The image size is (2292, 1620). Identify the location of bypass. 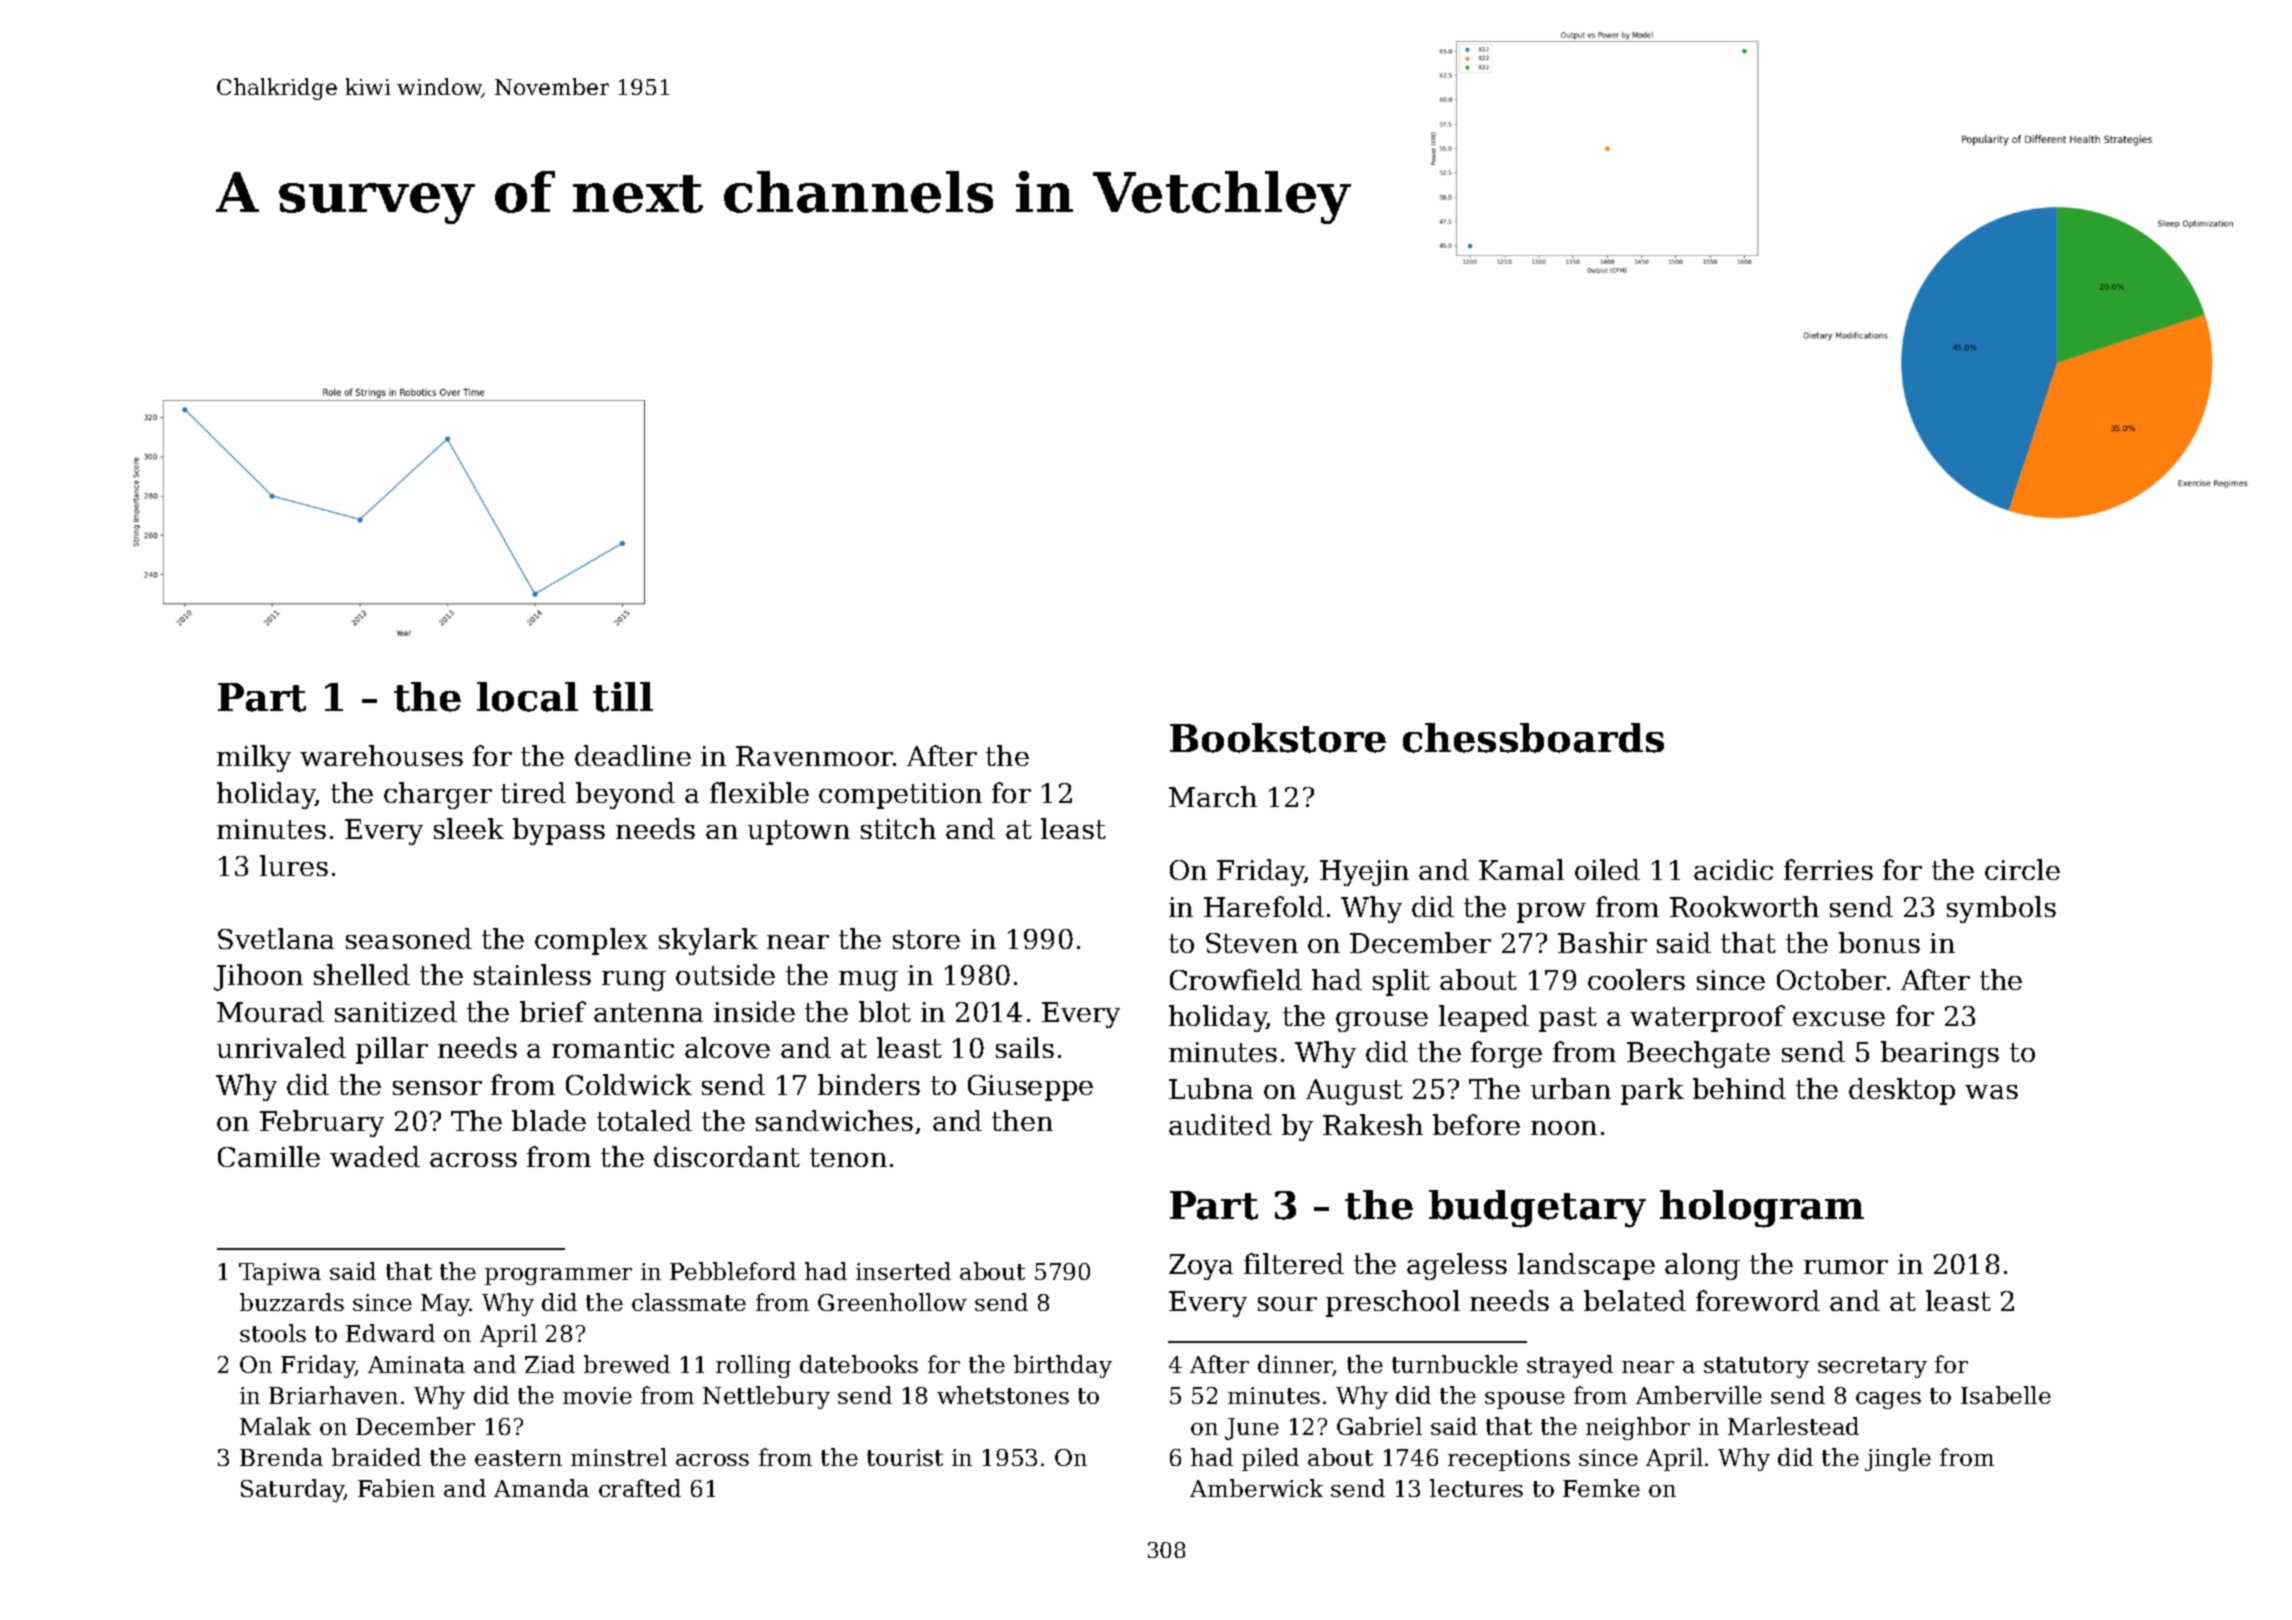
(559, 831).
